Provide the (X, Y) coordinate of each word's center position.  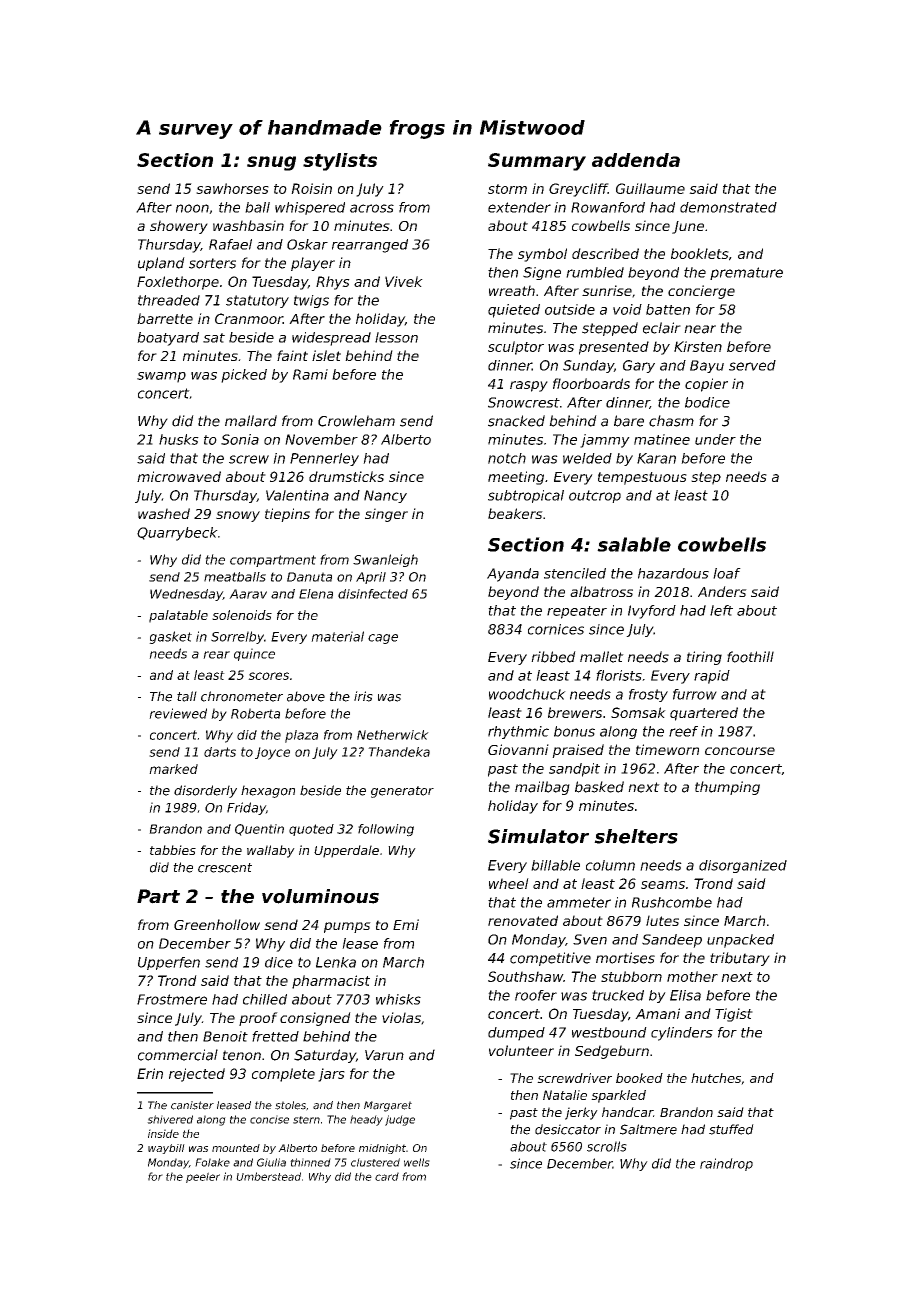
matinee (662, 439)
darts (220, 752)
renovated (523, 920)
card (387, 1176)
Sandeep (672, 941)
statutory (257, 301)
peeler (203, 1177)
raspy (529, 386)
